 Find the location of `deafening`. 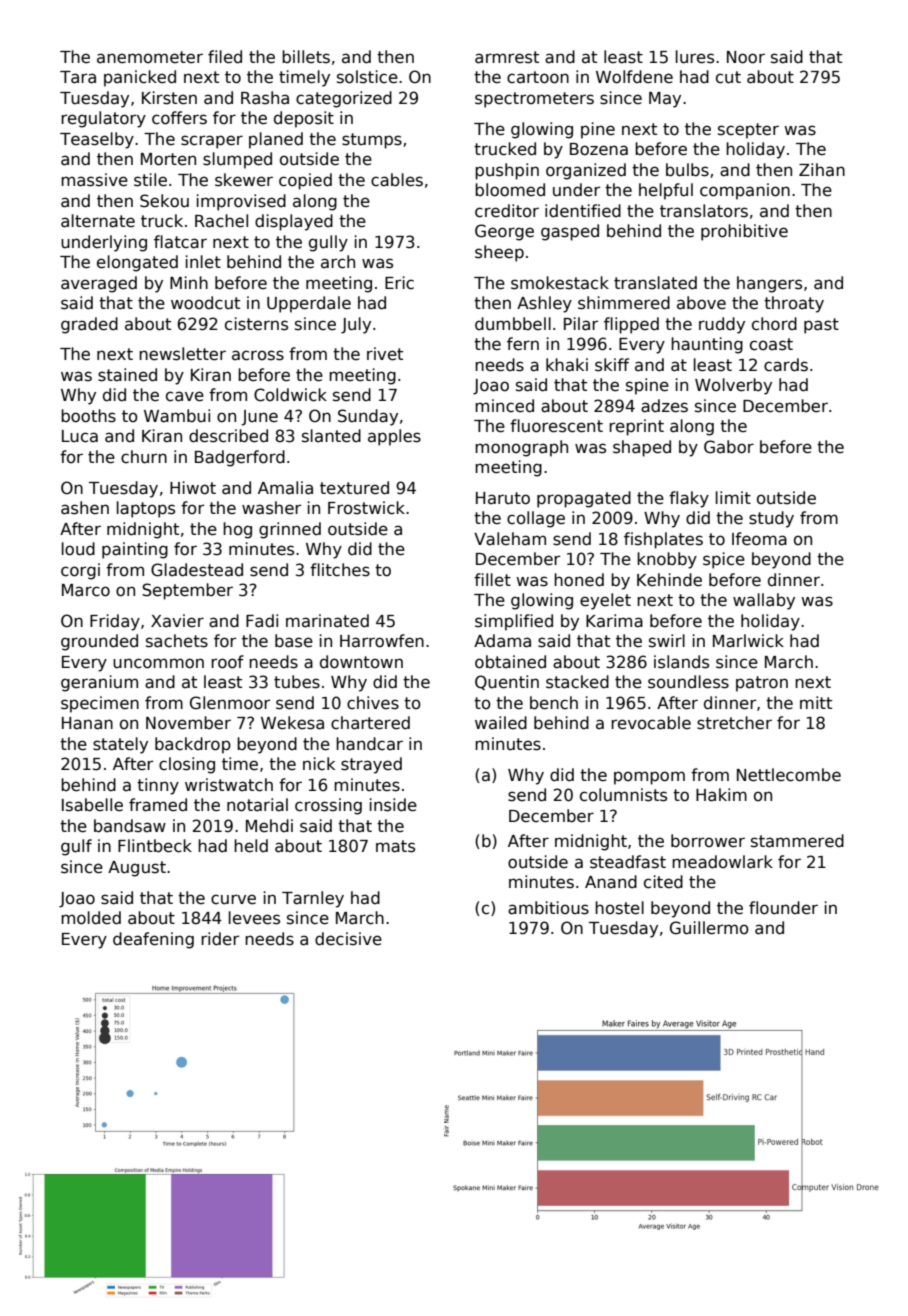

deafening is located at coordinates (153, 940).
